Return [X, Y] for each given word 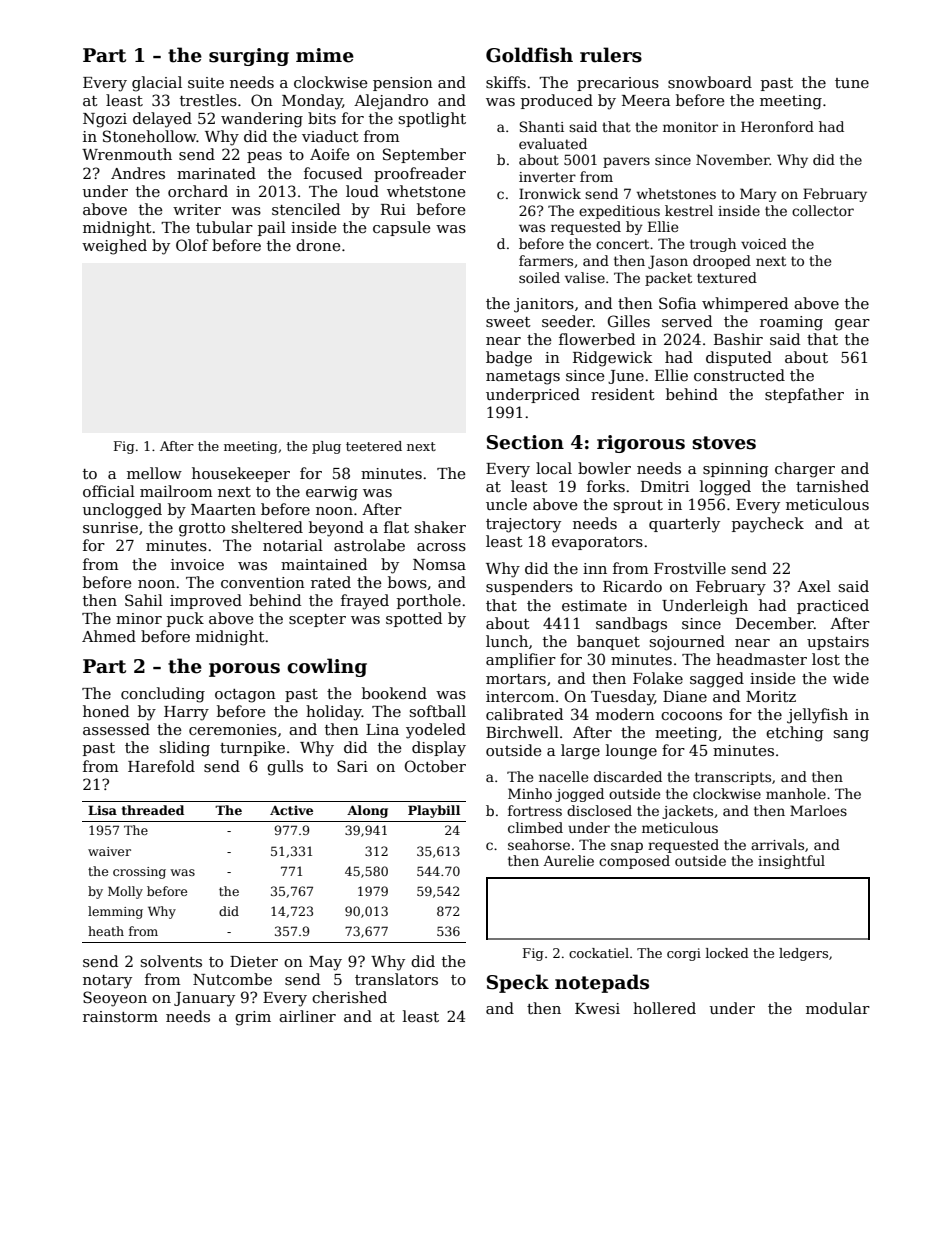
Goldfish [529, 55]
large [580, 752]
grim [253, 1018]
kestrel [689, 210]
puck [185, 619]
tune [852, 83]
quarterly [684, 525]
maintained [324, 564]
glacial [157, 84]
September [424, 155]
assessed [116, 729]
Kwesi [597, 1008]
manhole [796, 793]
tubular [224, 227]
